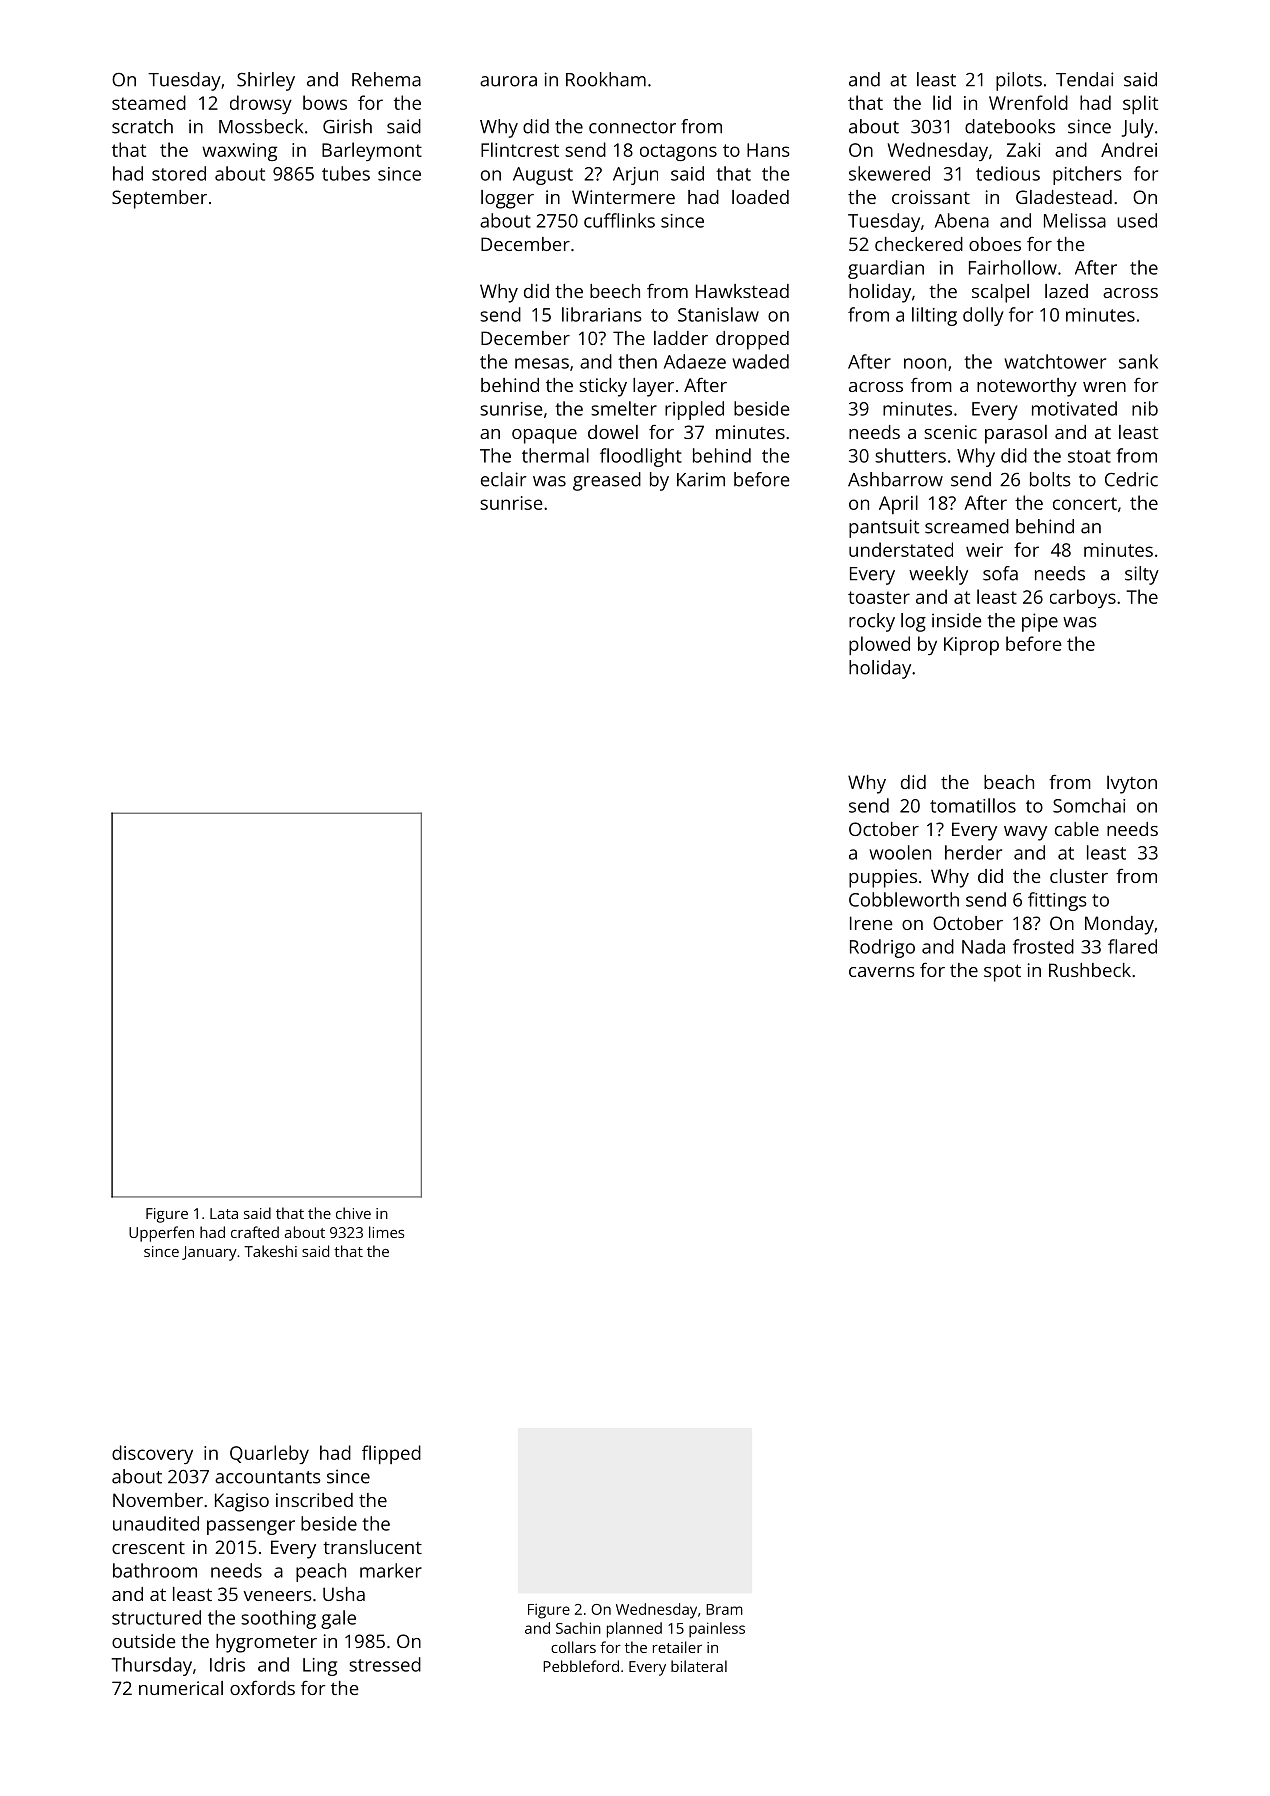 The height and width of the screenshot is (1796, 1270). I want to click on Irene, so click(871, 923).
